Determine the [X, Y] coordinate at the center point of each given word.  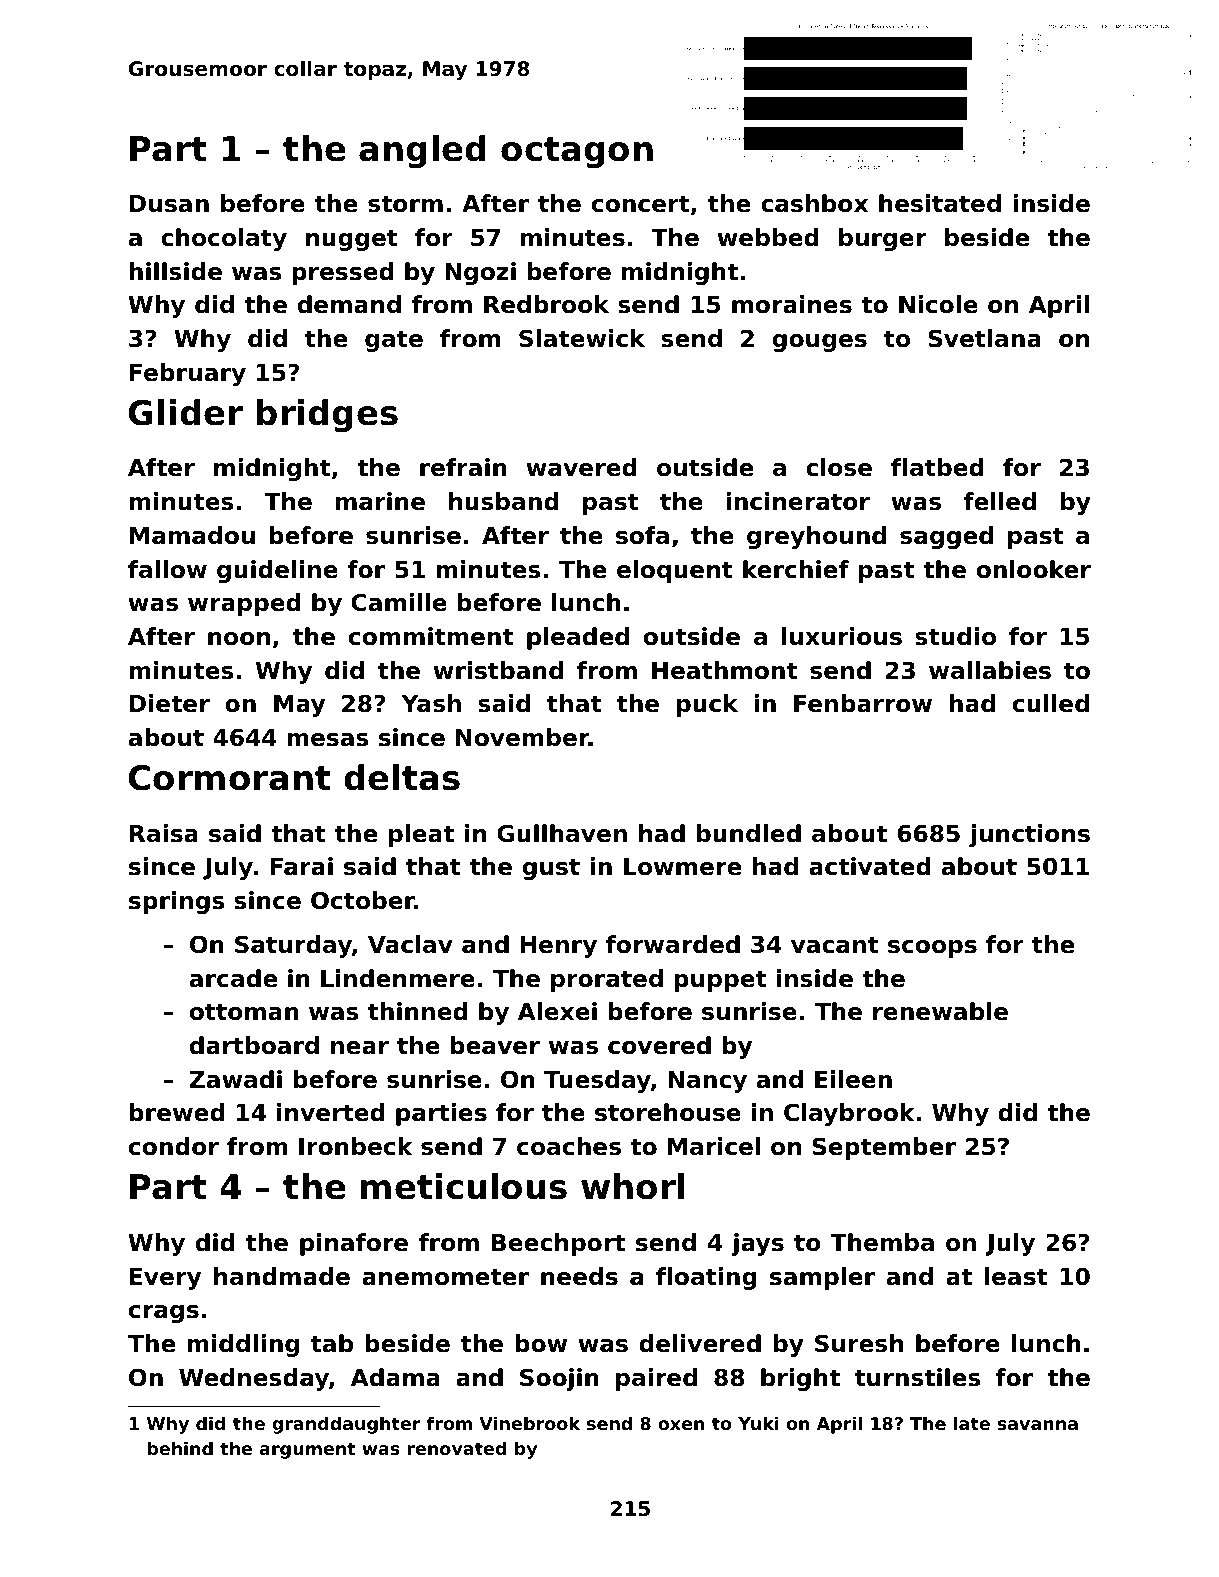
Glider [185, 412]
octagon [577, 153]
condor [174, 1146]
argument [307, 1450]
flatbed [937, 467]
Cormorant [229, 778]
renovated [456, 1448]
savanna [1037, 1425]
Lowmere [682, 867]
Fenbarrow [863, 703]
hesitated [940, 203]
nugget [352, 240]
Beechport [558, 1244]
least [1016, 1276]
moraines [792, 304]
